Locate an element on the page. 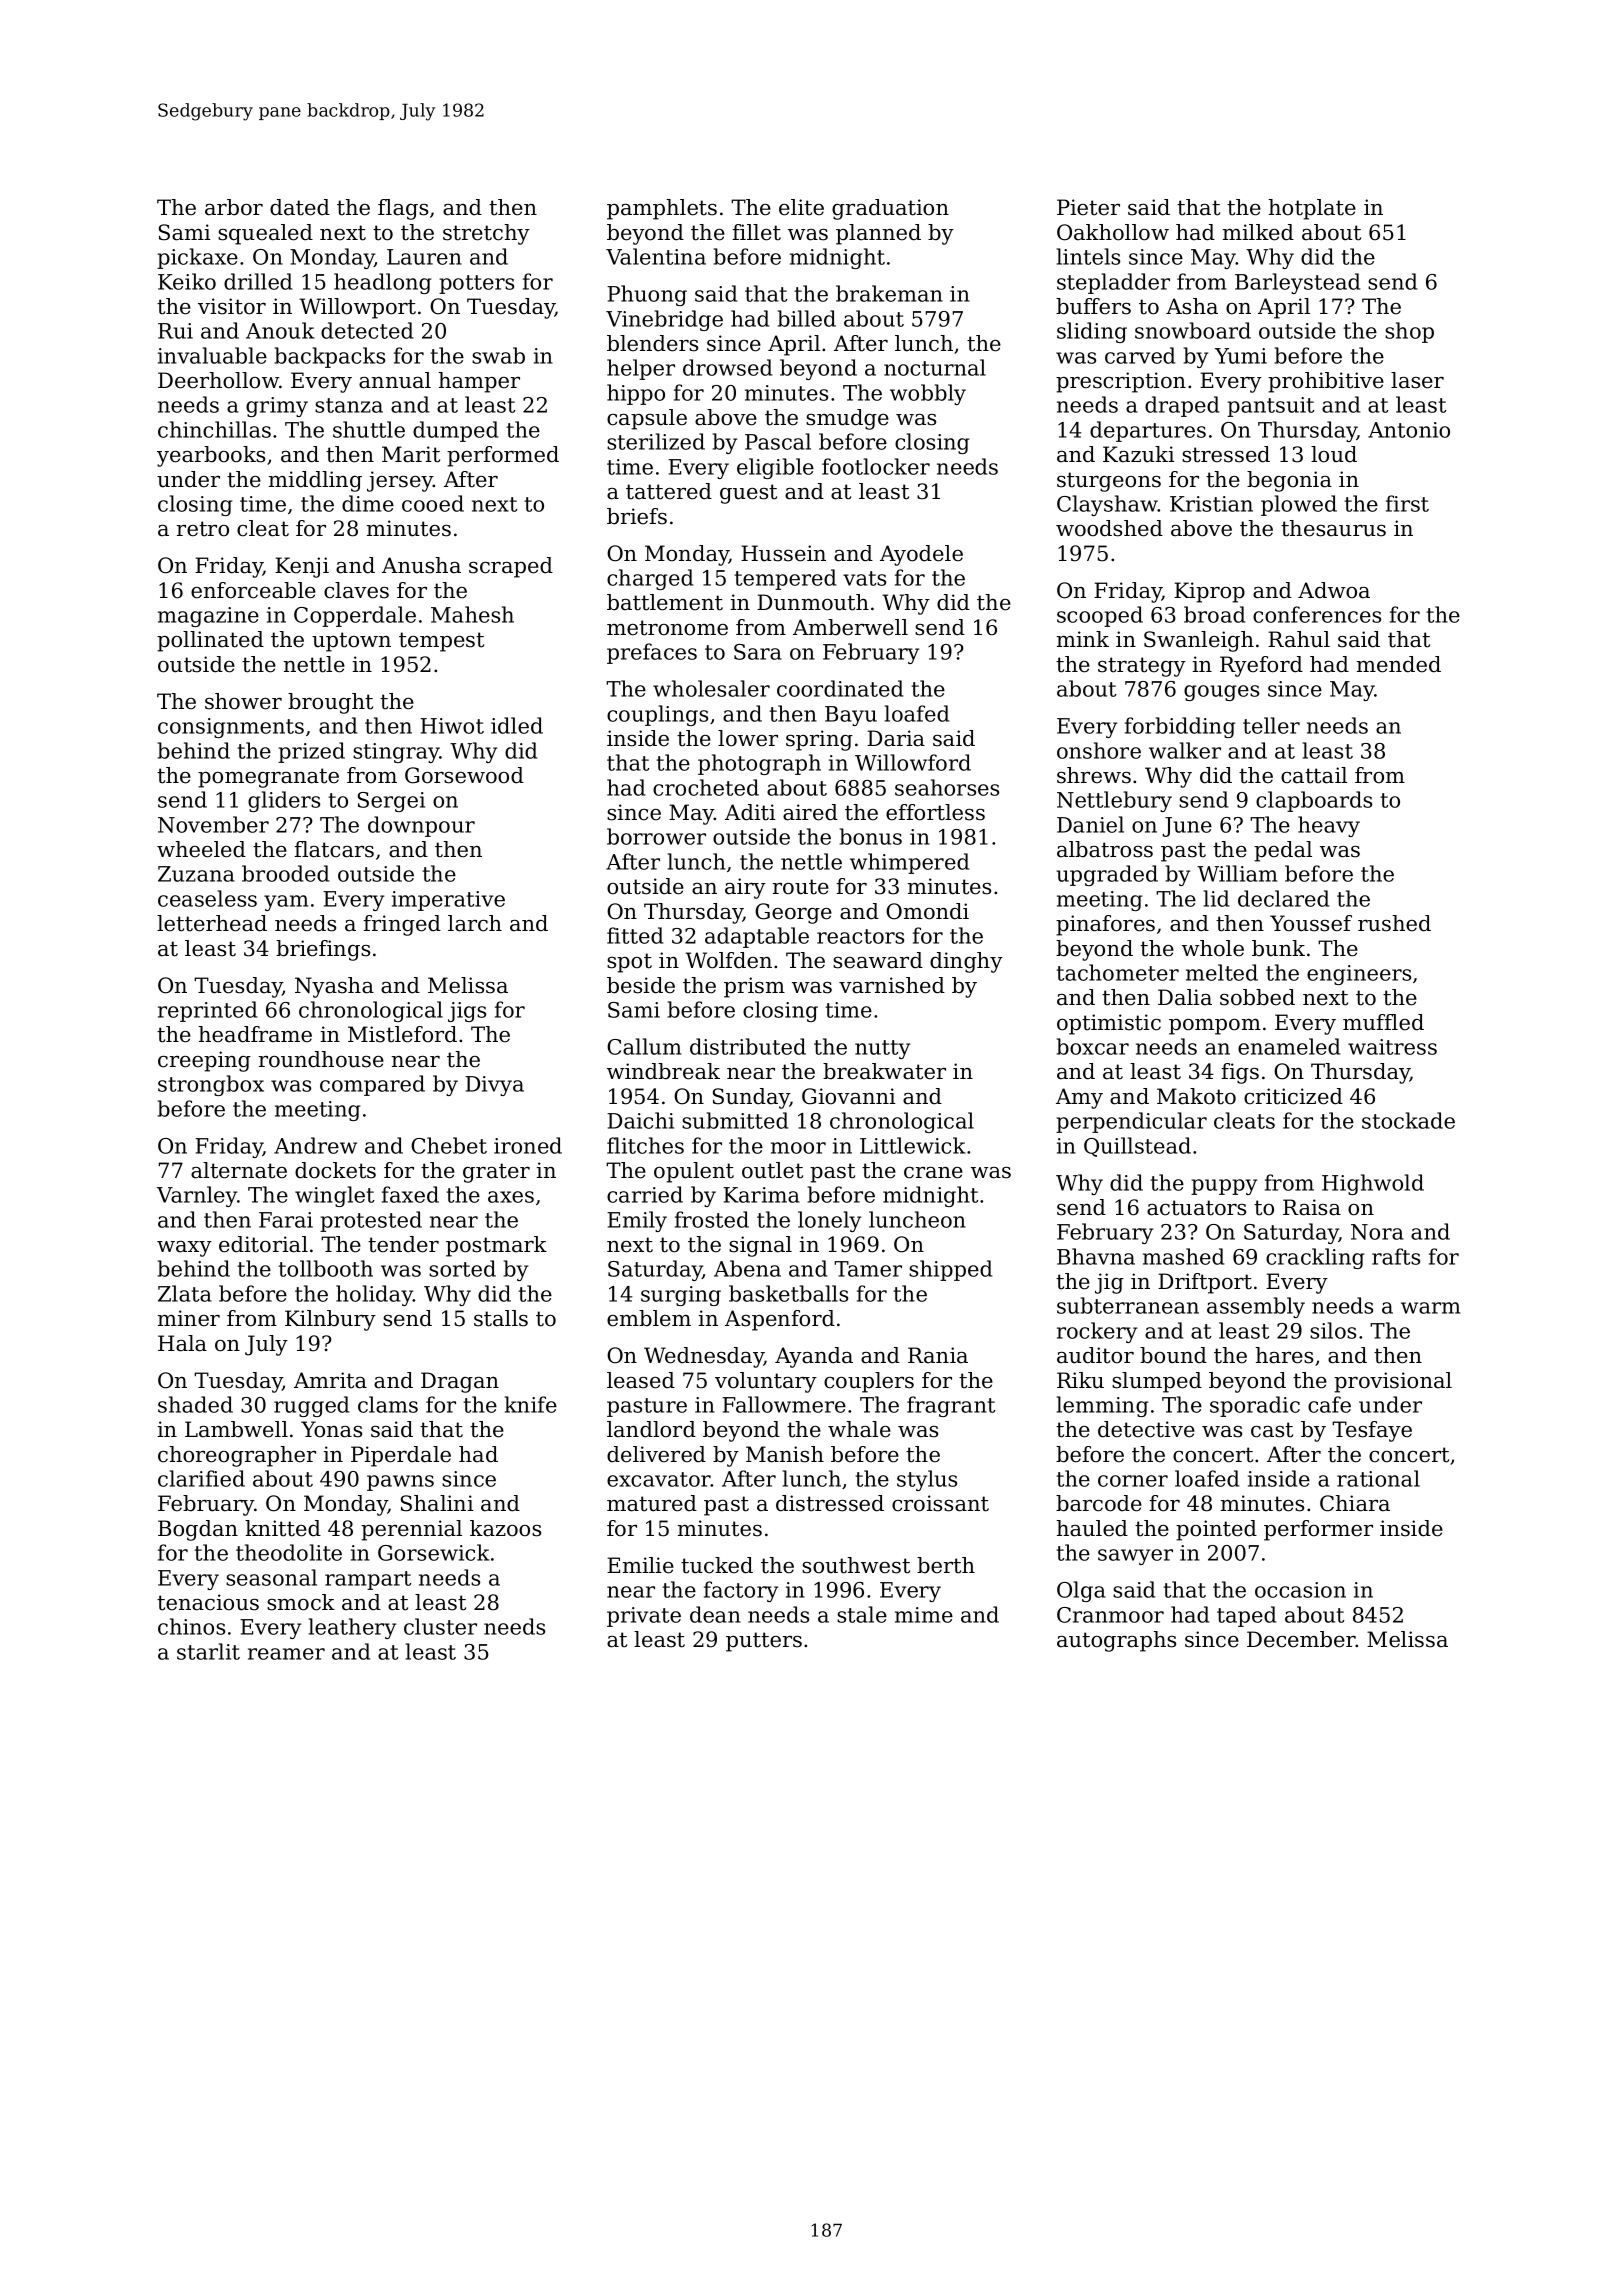 The height and width of the page is (2292, 1620). matured is located at coordinates (652, 1503).
